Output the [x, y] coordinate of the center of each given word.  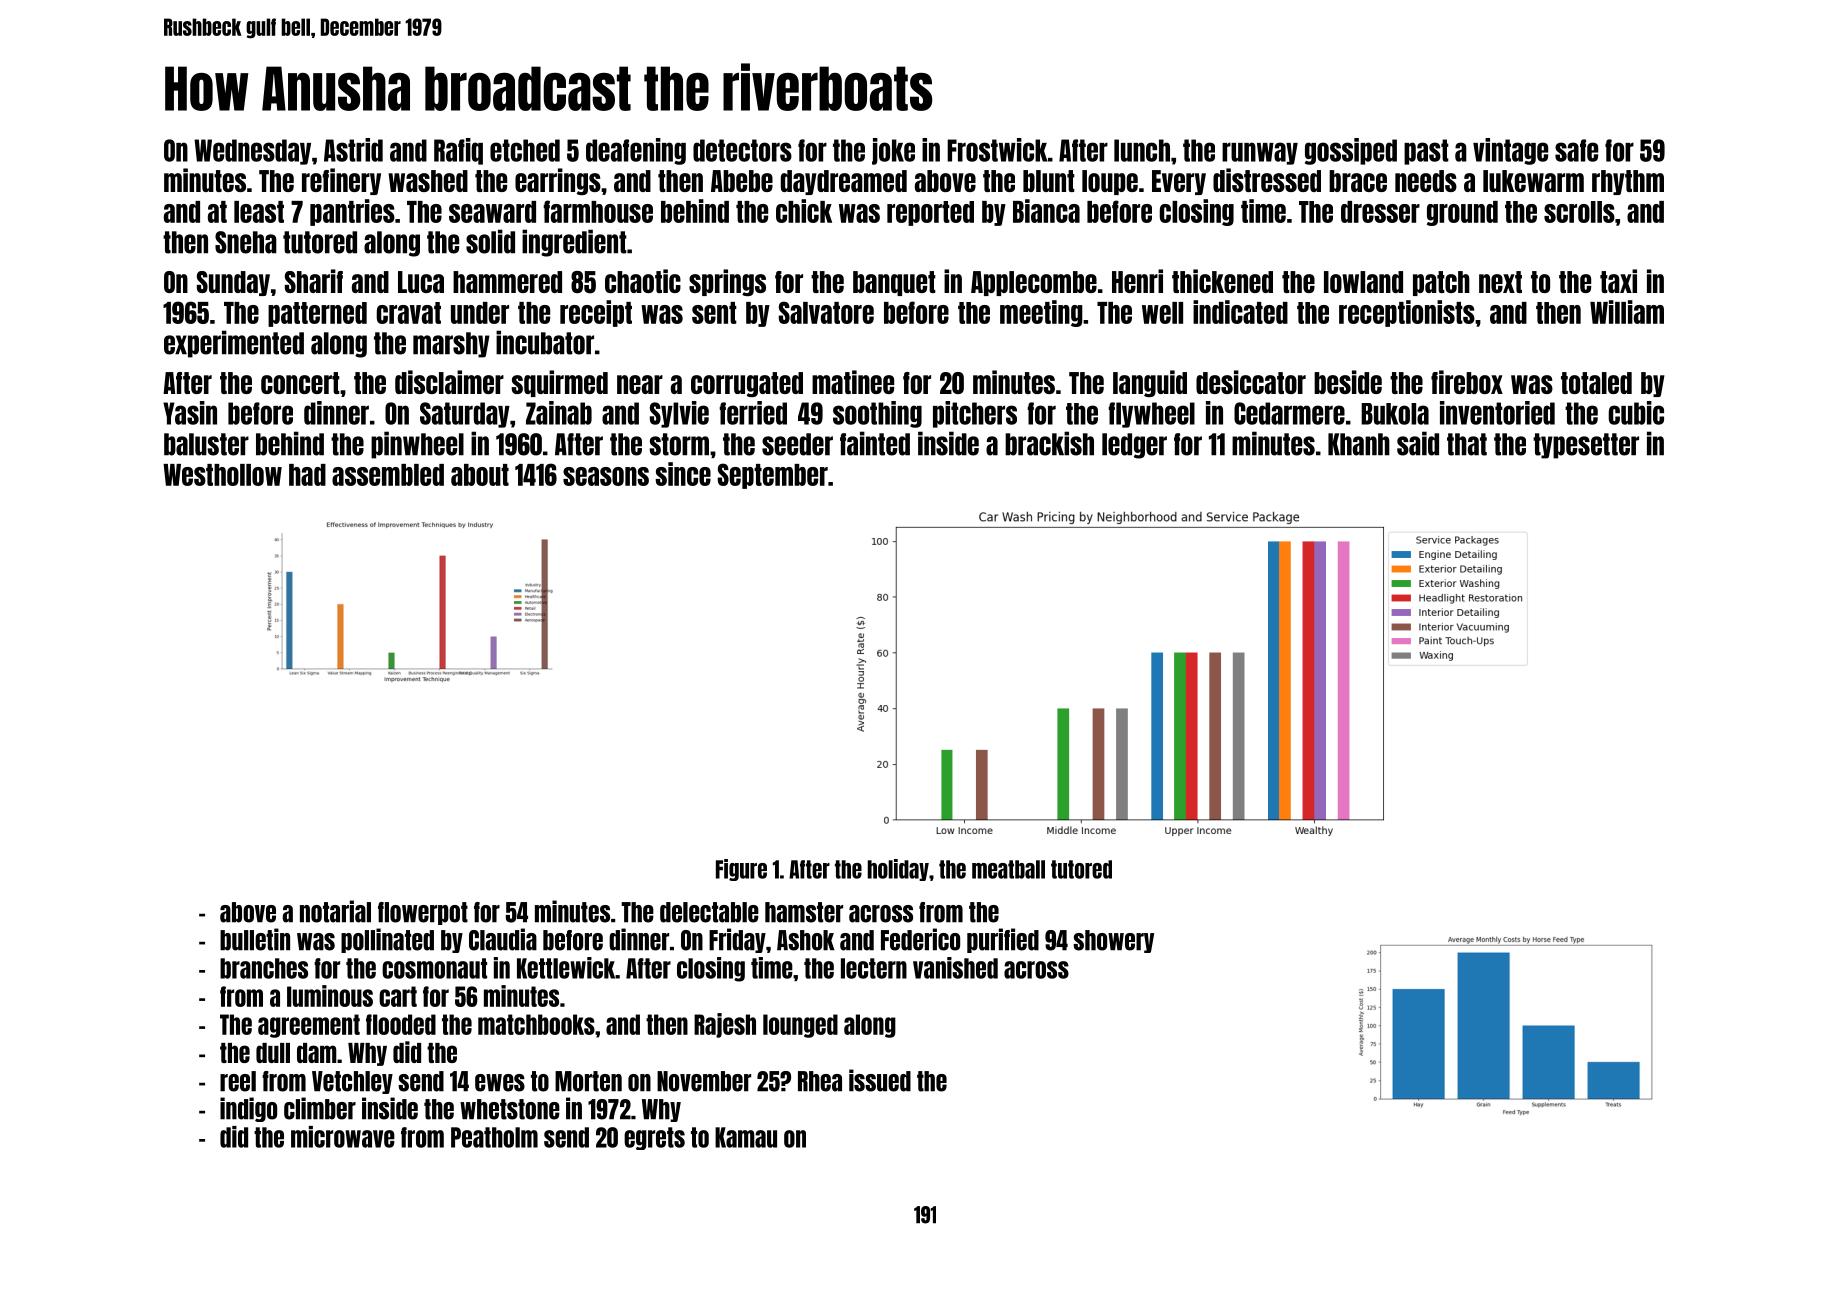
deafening [636, 151]
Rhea [820, 1081]
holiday [898, 870]
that [1467, 444]
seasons [606, 476]
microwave [343, 1137]
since [683, 474]
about [480, 475]
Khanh [1359, 444]
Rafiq [458, 151]
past [1426, 152]
